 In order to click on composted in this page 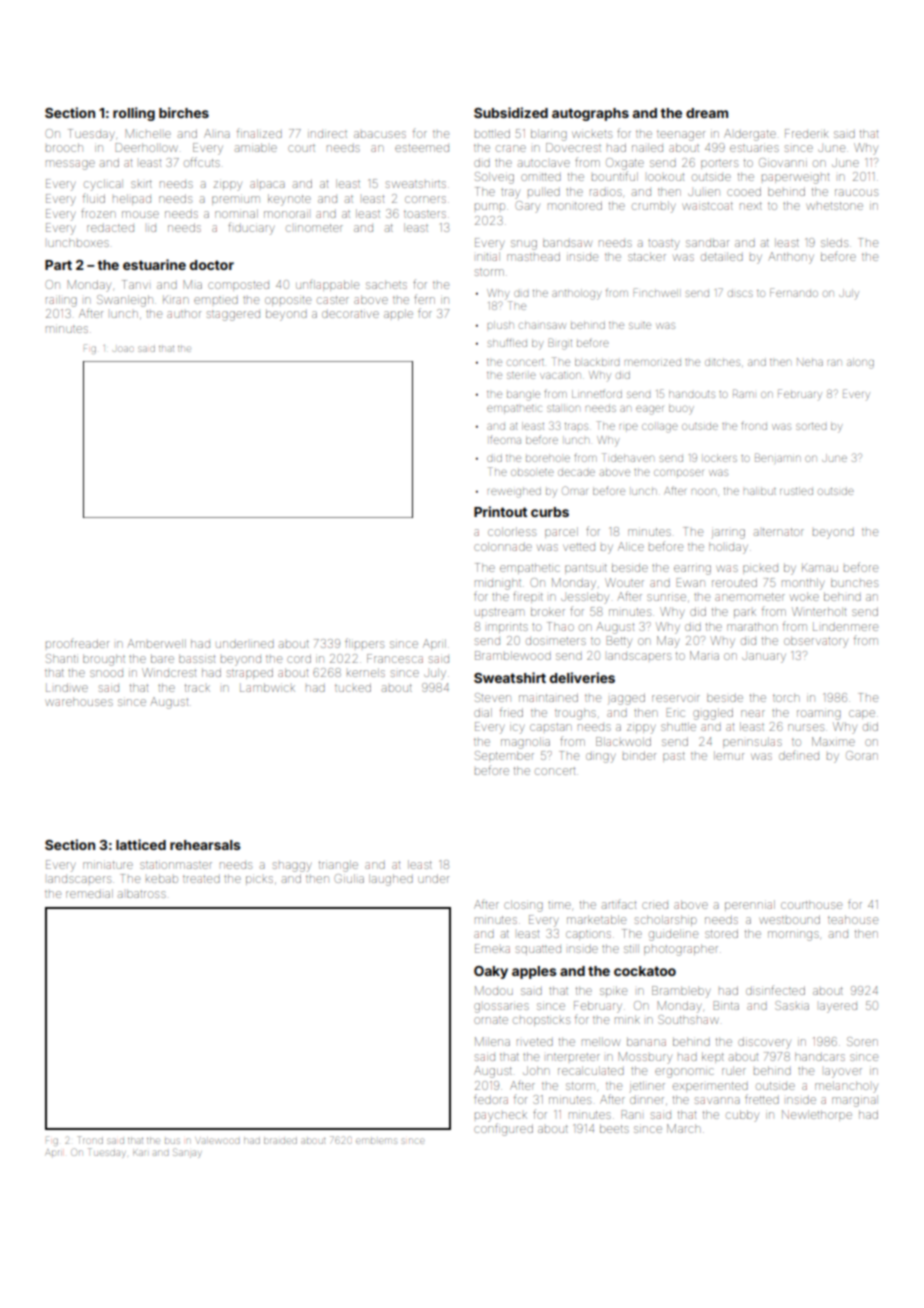, I will do `click(238, 286)`.
